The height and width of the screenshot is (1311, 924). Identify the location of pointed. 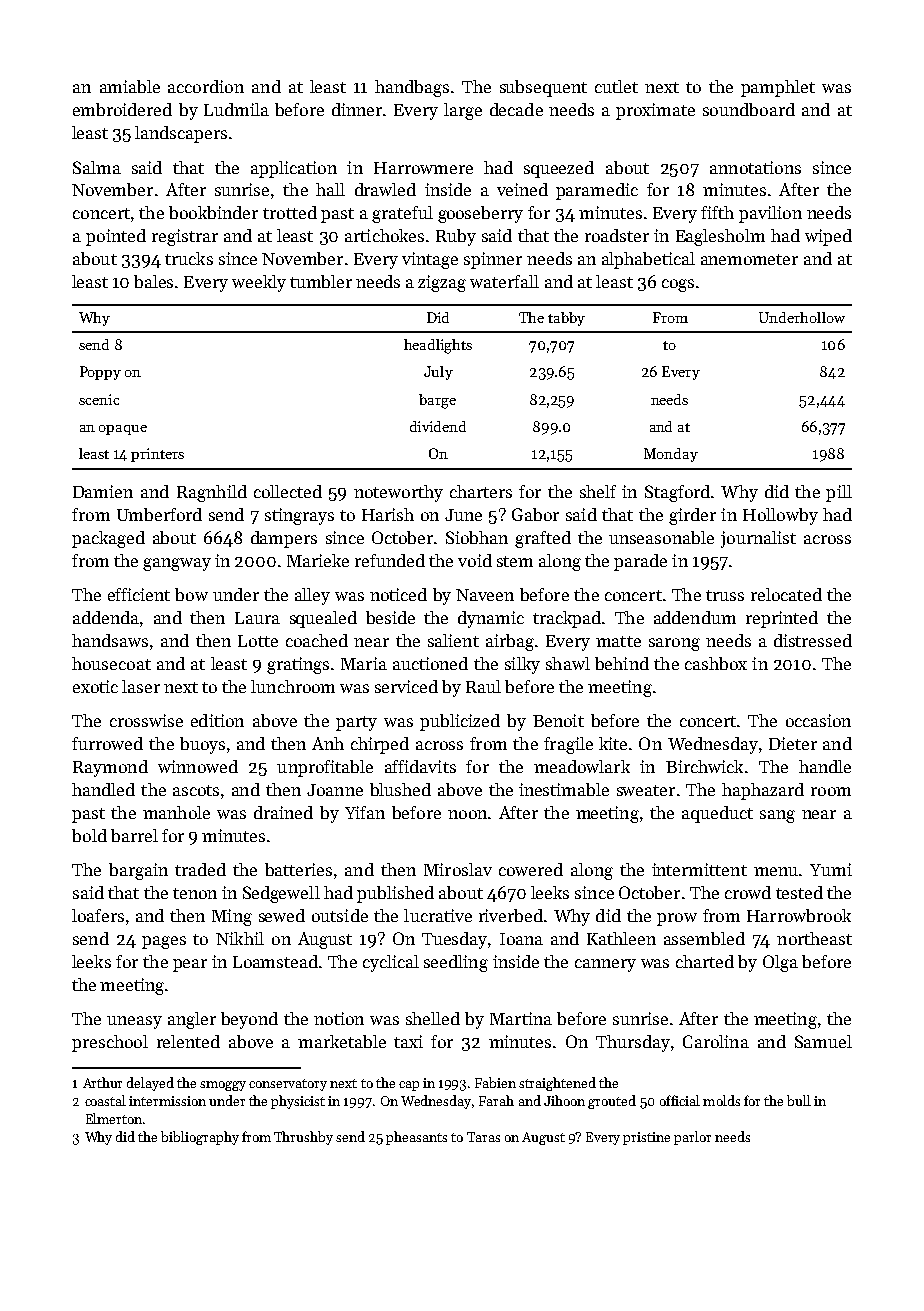
(116, 237).
